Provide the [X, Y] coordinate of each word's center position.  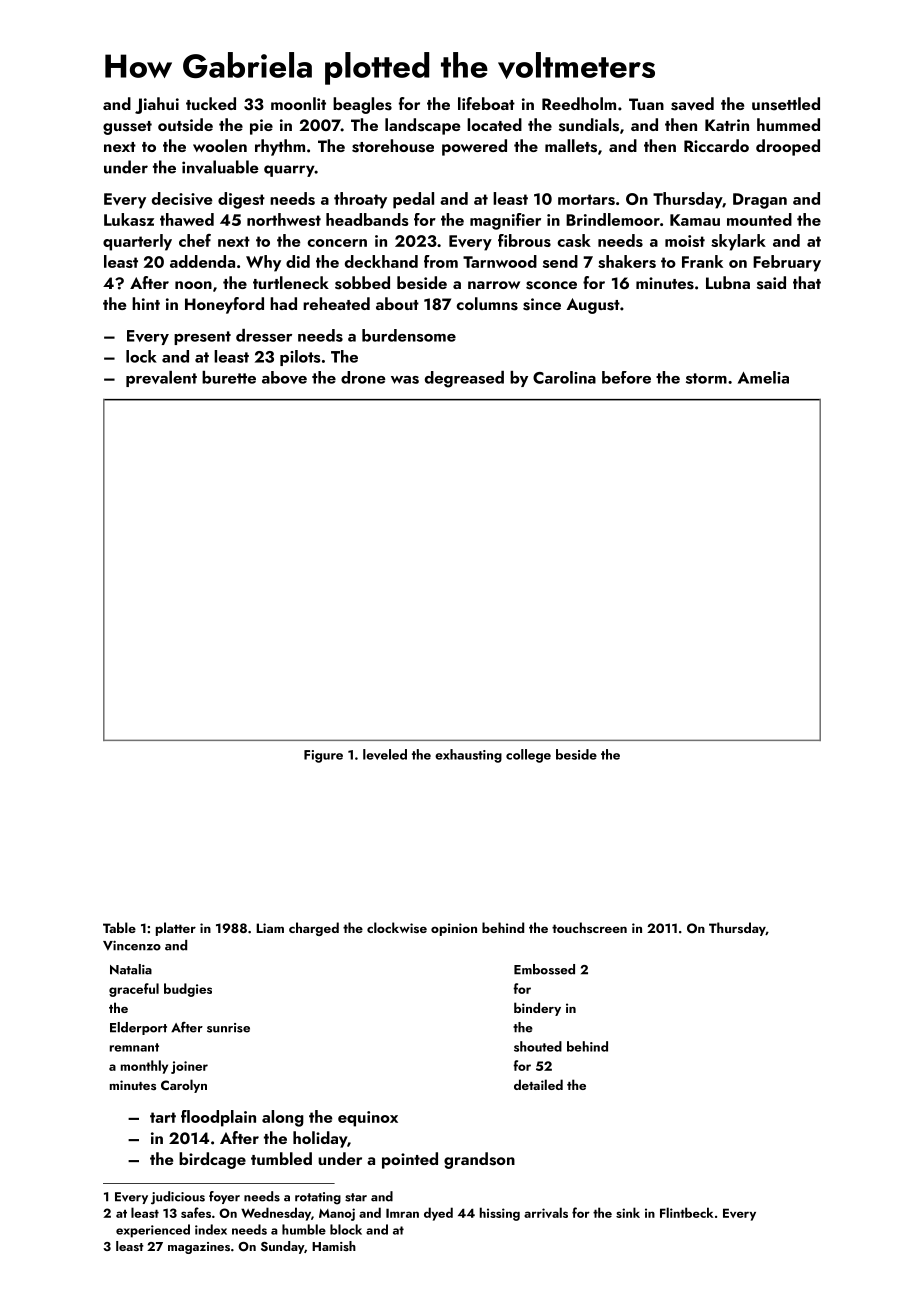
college [528, 756]
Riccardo [716, 145]
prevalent [161, 379]
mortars [586, 199]
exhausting [468, 756]
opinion [454, 929]
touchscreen [589, 927]
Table [119, 927]
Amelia [763, 377]
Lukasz [129, 219]
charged [314, 929]
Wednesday [276, 1214]
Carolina [564, 377]
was [405, 380]
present [202, 338]
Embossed [544, 969]
